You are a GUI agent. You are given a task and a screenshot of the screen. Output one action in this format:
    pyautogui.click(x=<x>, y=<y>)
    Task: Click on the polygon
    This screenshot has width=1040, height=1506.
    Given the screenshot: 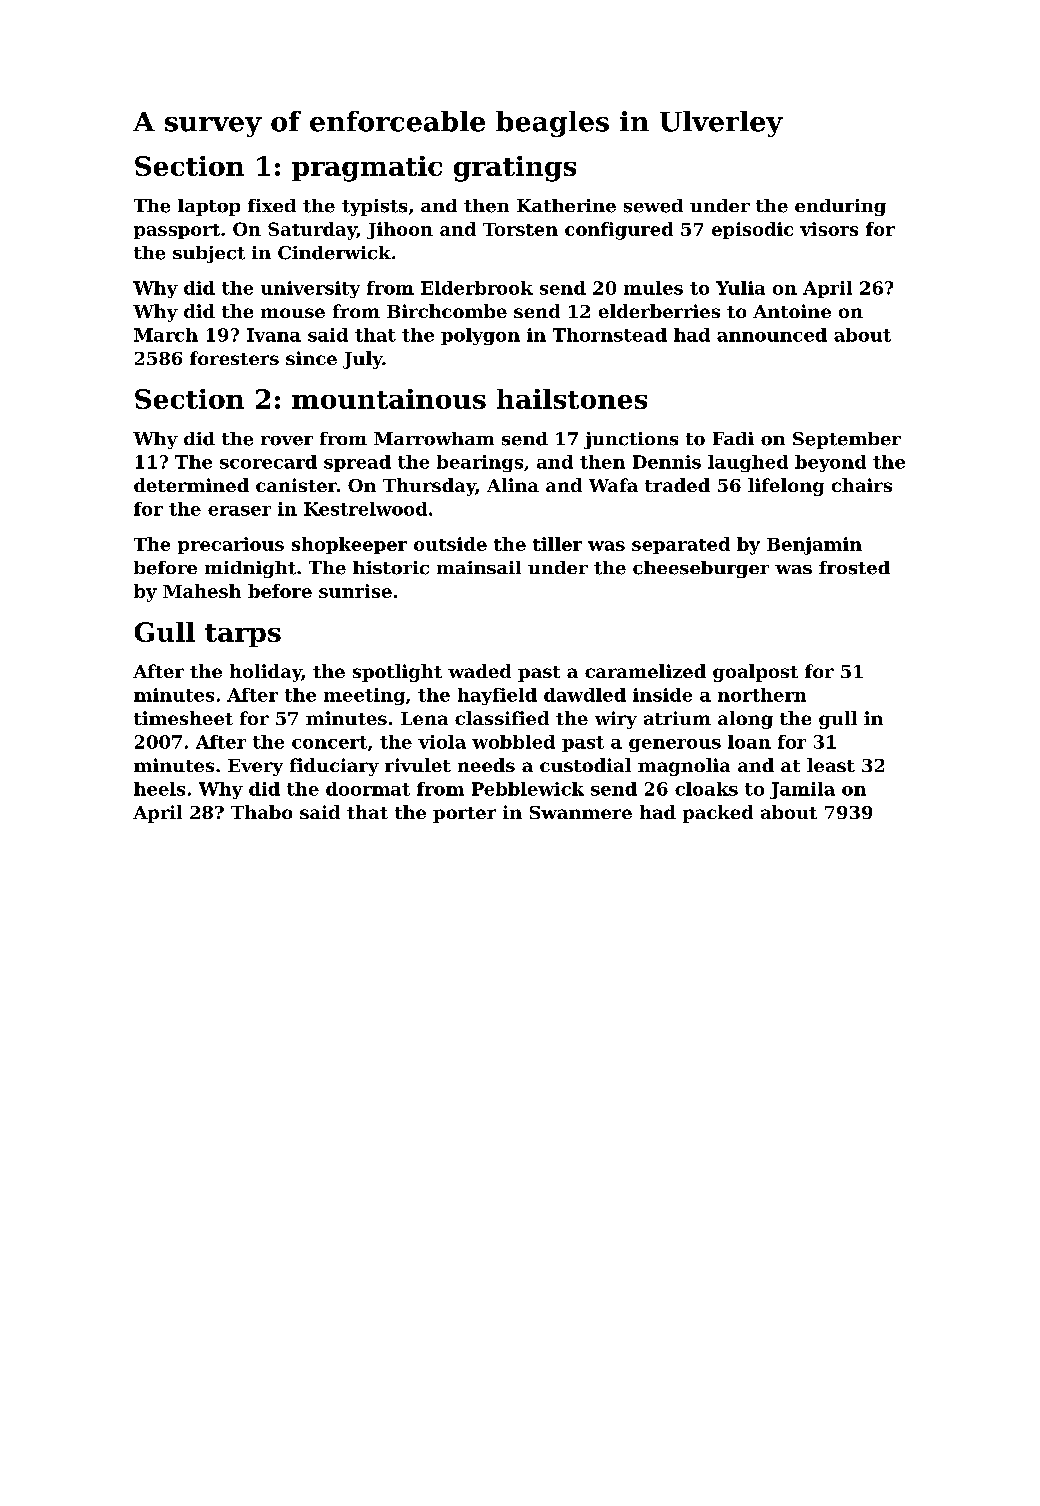 What is the action you would take?
    pyautogui.click(x=480, y=336)
